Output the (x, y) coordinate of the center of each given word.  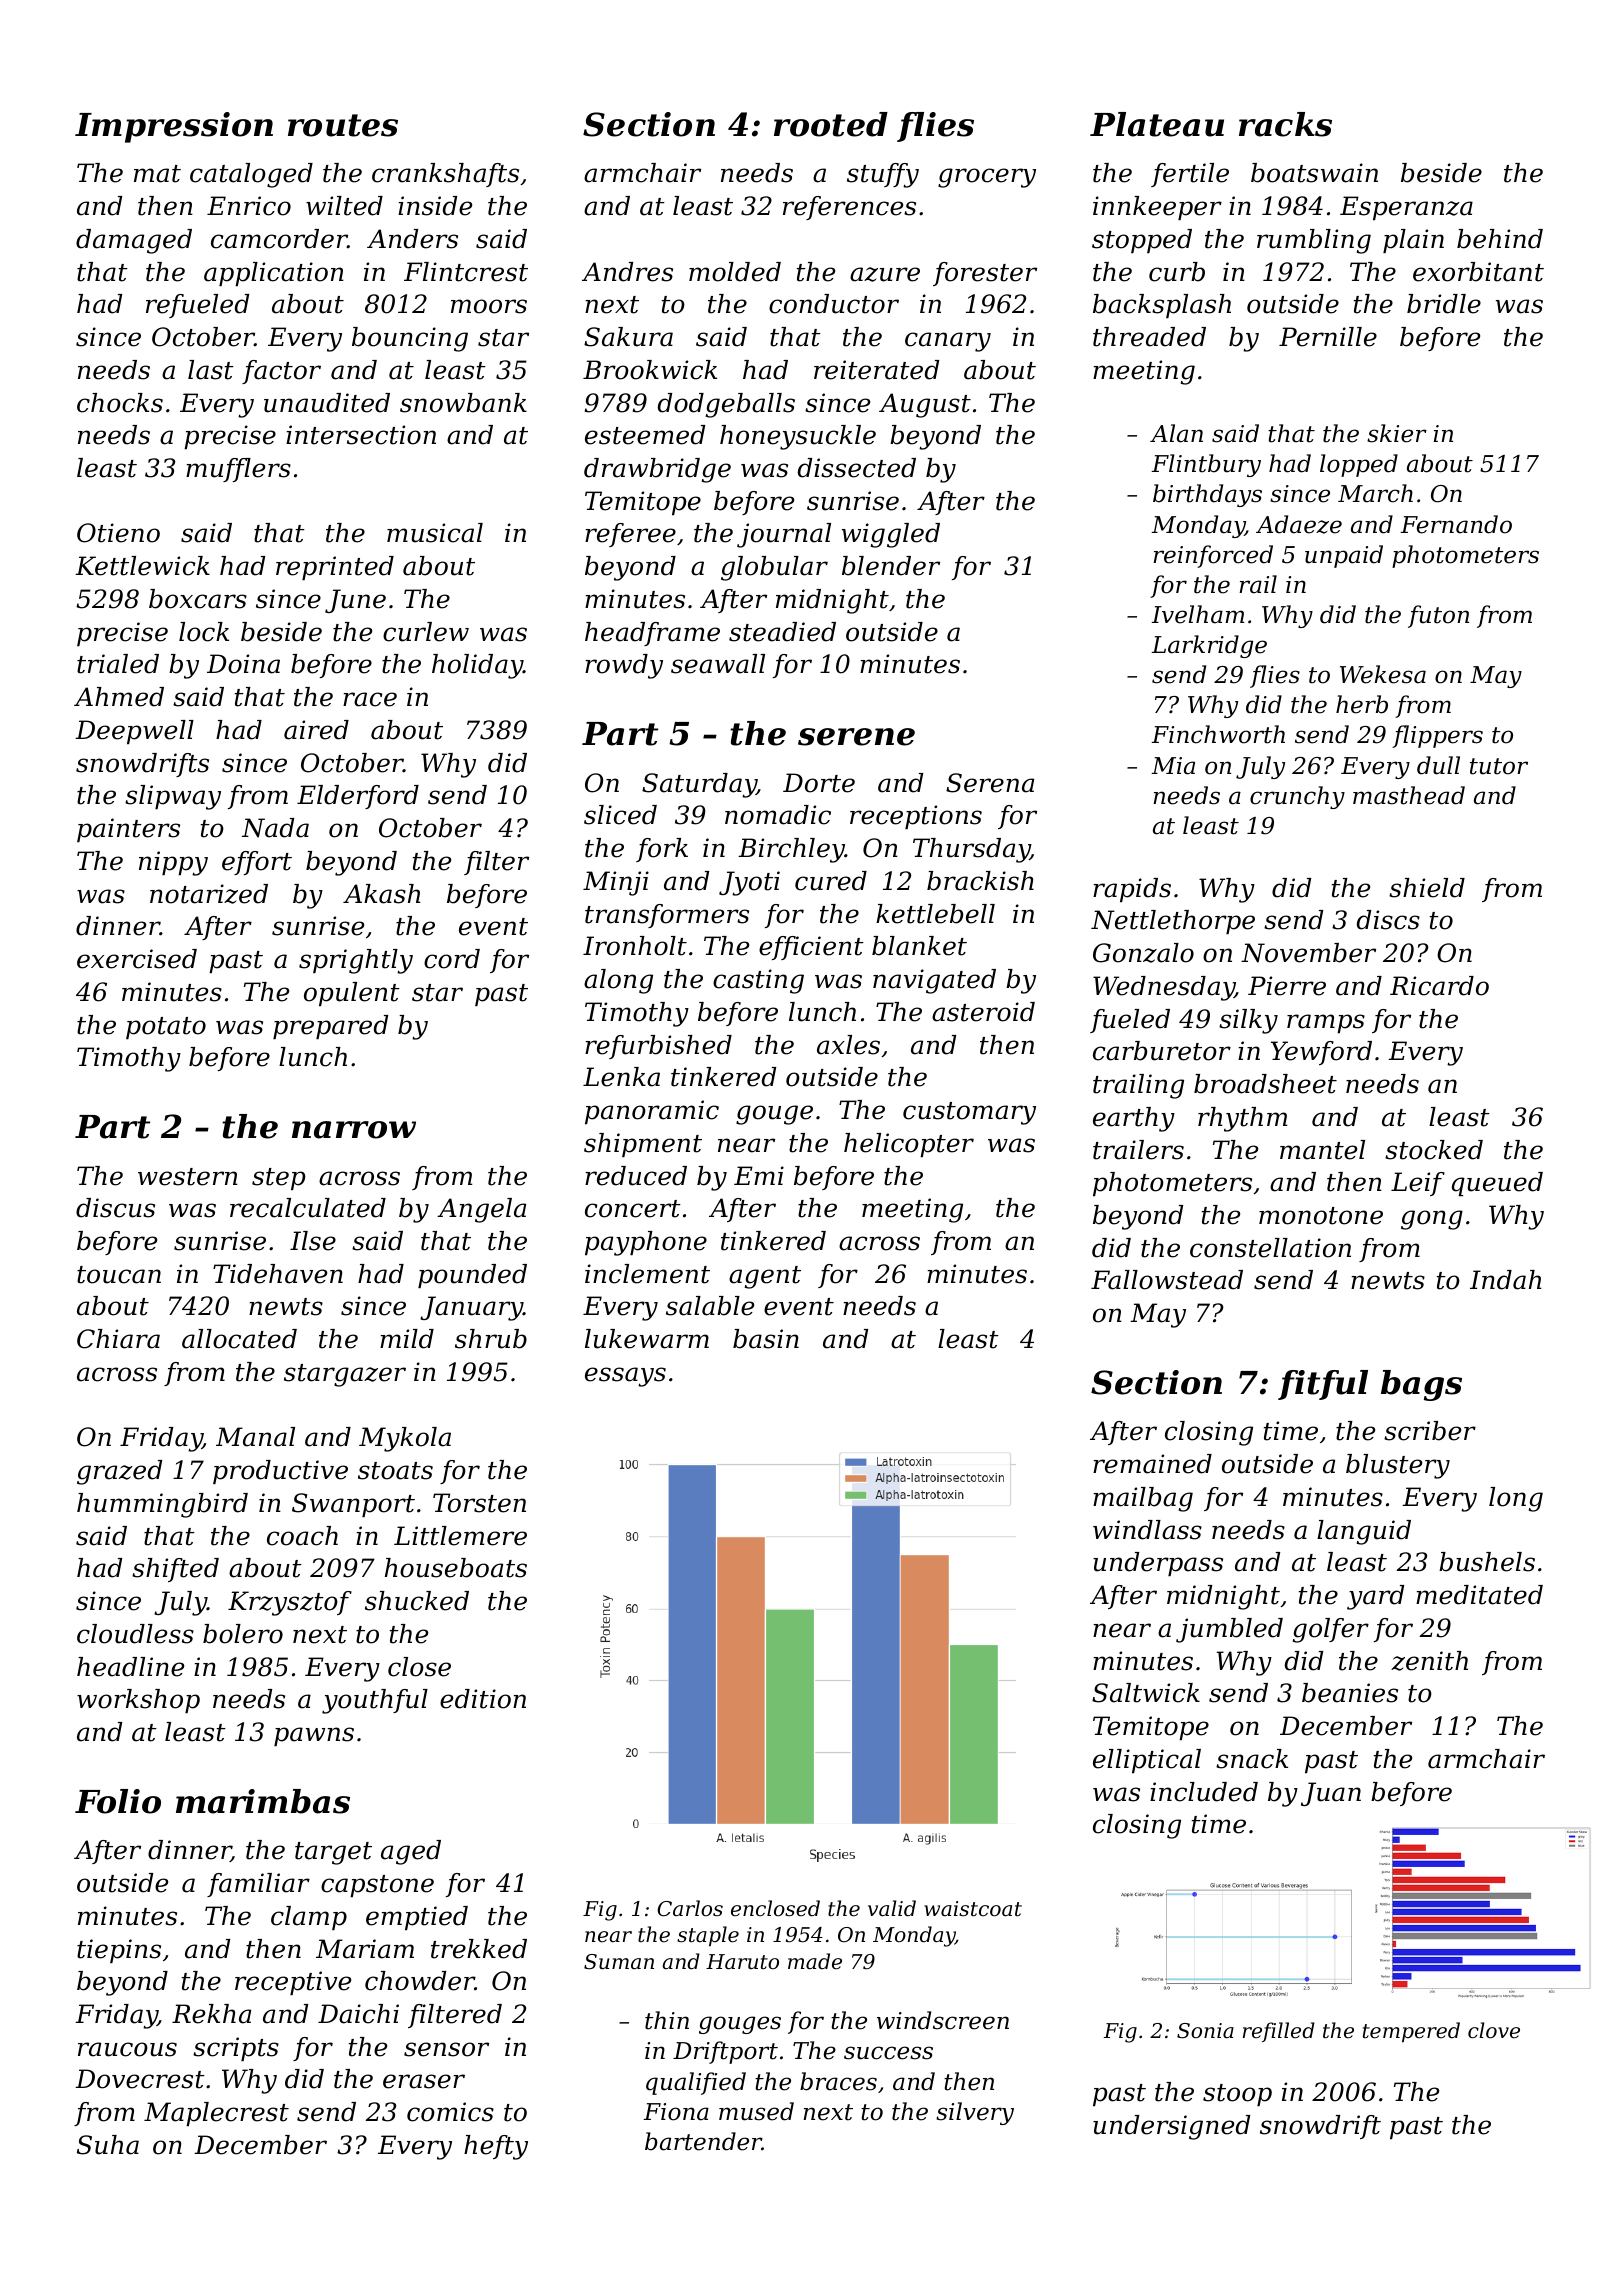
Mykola (405, 1439)
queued (1497, 1184)
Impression (174, 127)
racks (1285, 124)
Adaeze (1299, 524)
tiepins (119, 1951)
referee (630, 535)
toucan (119, 1275)
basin (766, 1339)
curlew (426, 632)
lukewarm (647, 1339)
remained (1152, 1464)
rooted (831, 124)
